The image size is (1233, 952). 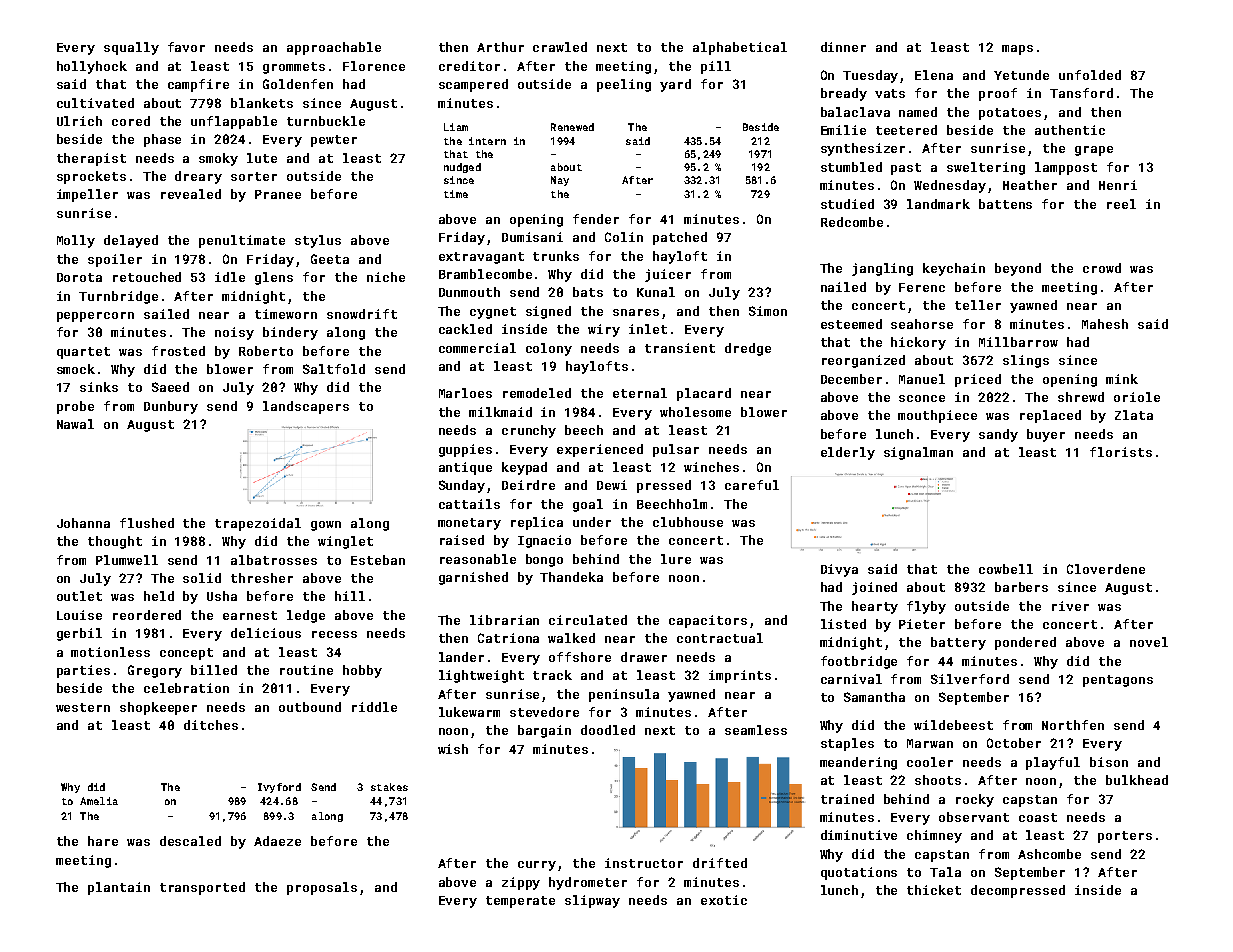 What do you see at coordinates (159, 596) in the screenshot?
I see `held` at bounding box center [159, 596].
